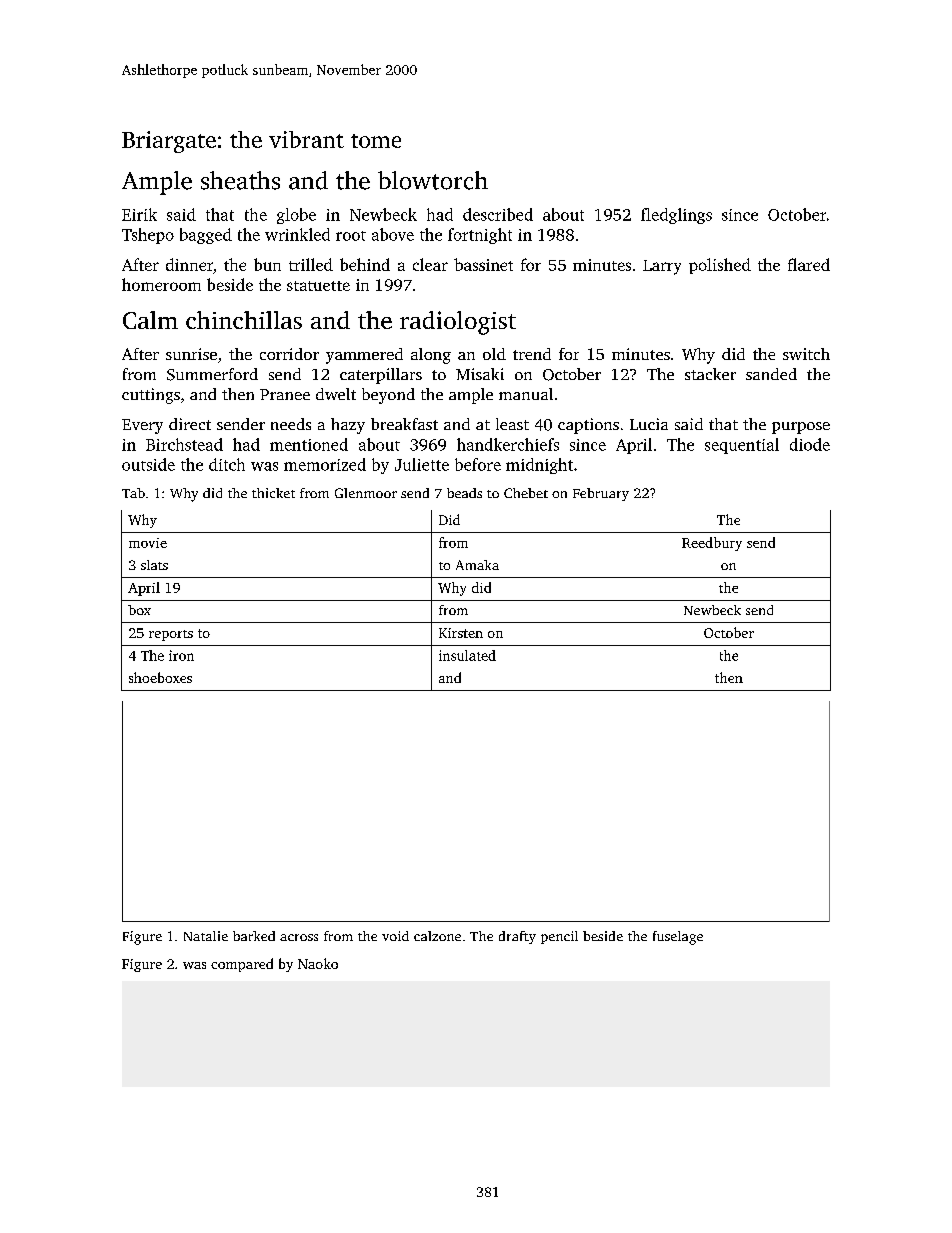 The height and width of the screenshot is (1233, 952). I want to click on Amaka, so click(477, 565).
